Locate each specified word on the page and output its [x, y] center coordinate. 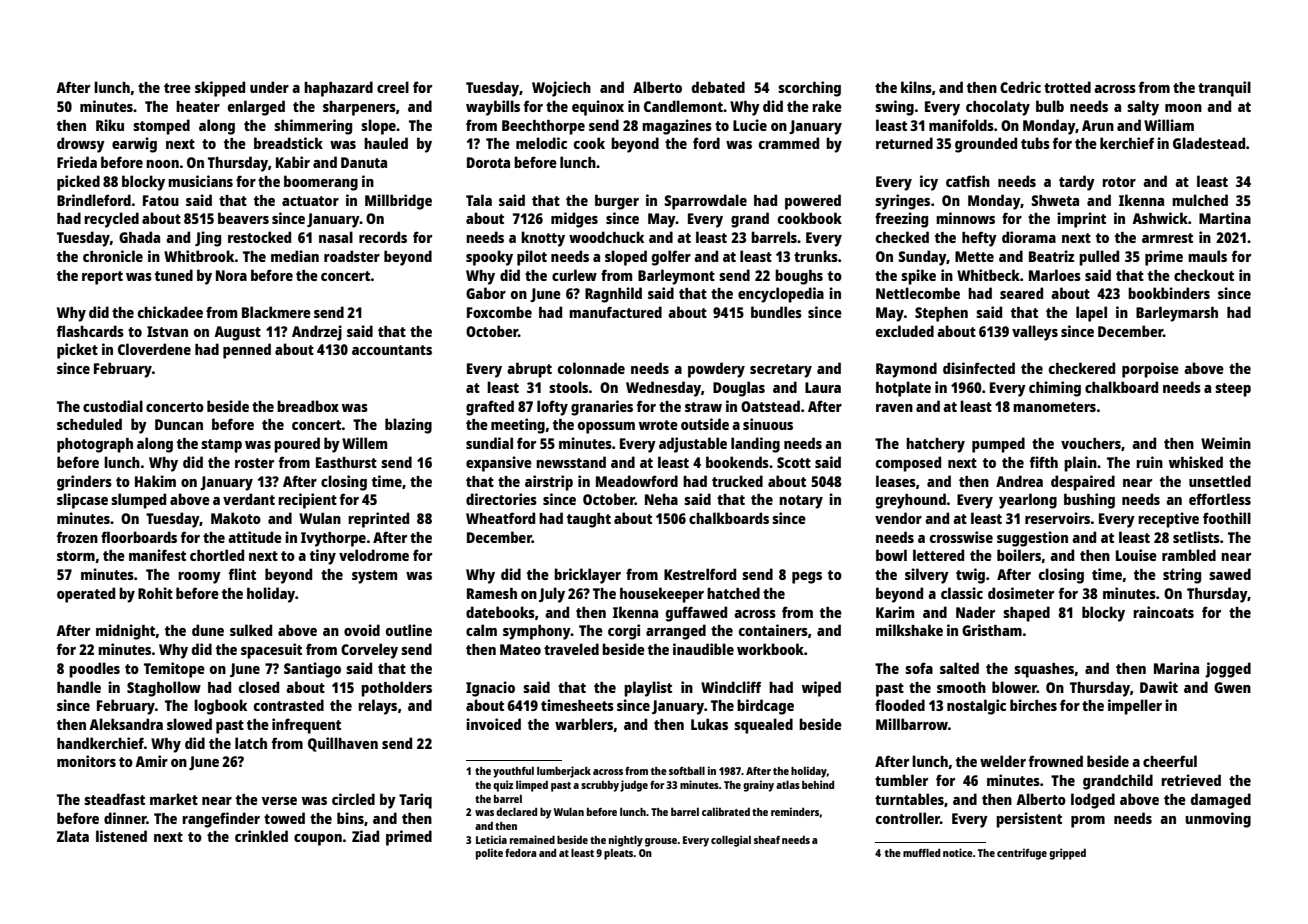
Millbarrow [912, 724]
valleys [1035, 333]
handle [79, 687]
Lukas [709, 724]
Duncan [179, 424]
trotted [1067, 87]
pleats [619, 854]
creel [393, 87]
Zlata [73, 836]
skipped [220, 89]
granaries [602, 408]
